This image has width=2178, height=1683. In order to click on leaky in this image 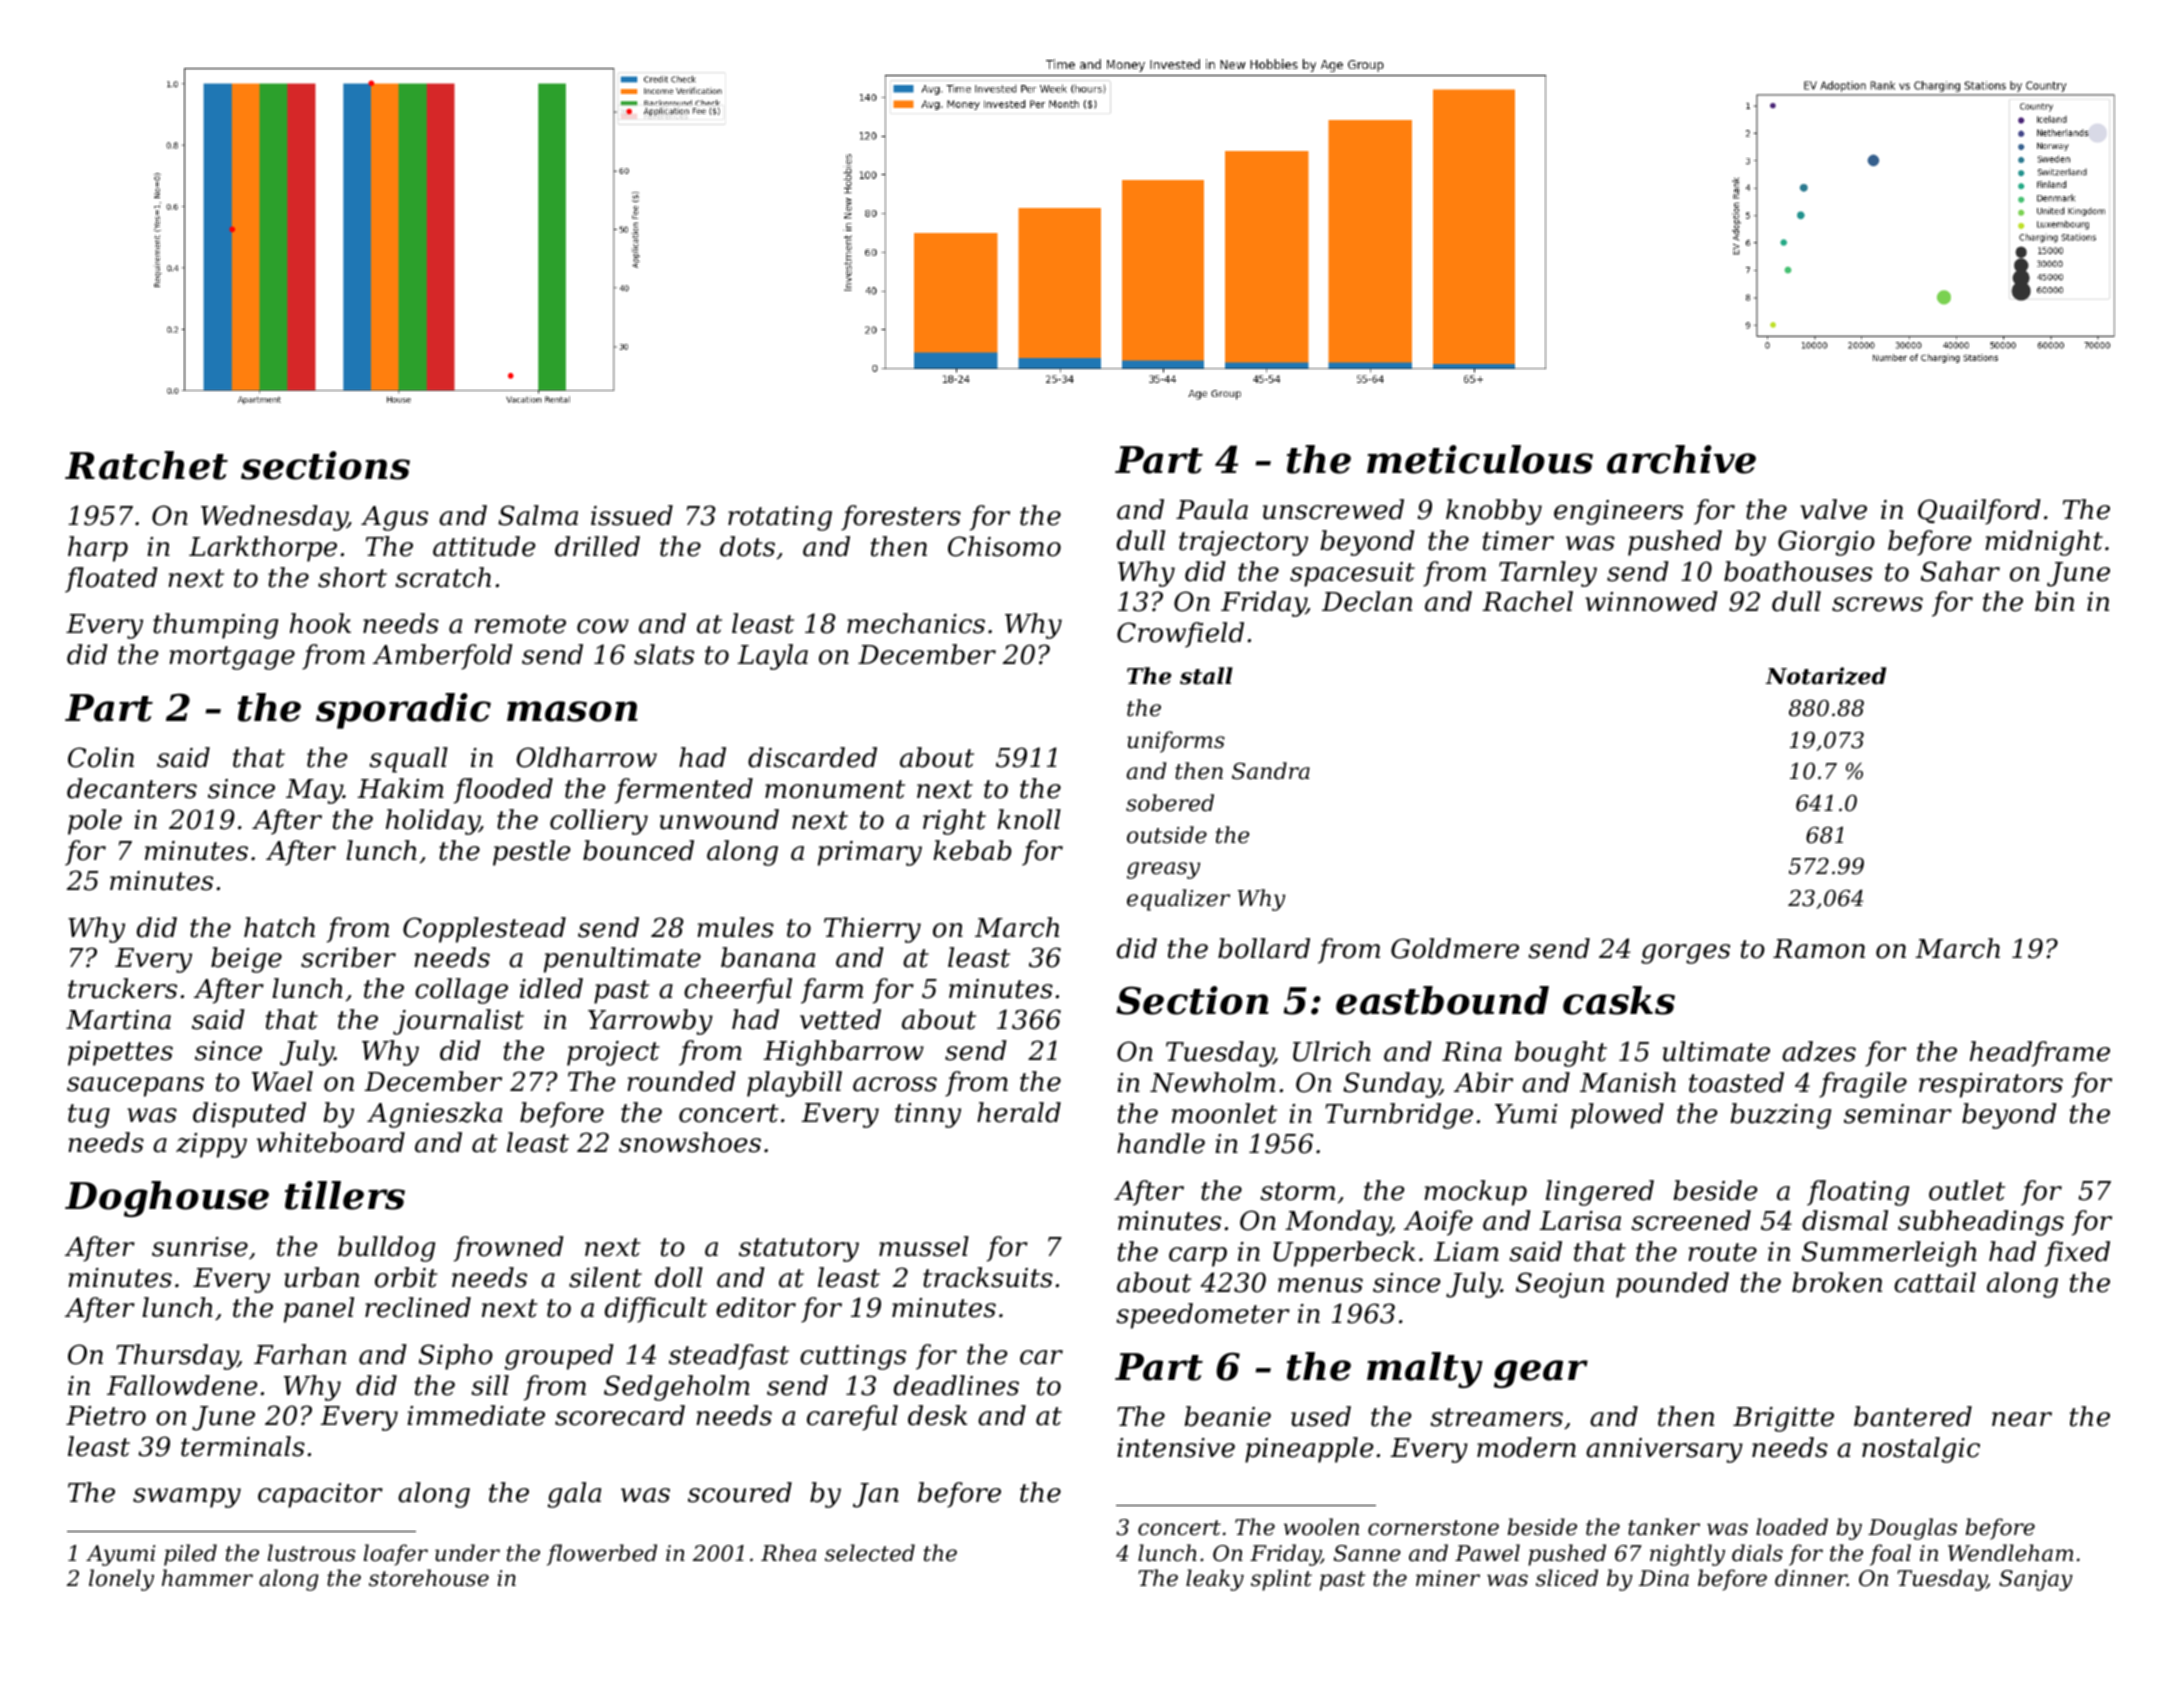, I will do `click(1215, 1580)`.
